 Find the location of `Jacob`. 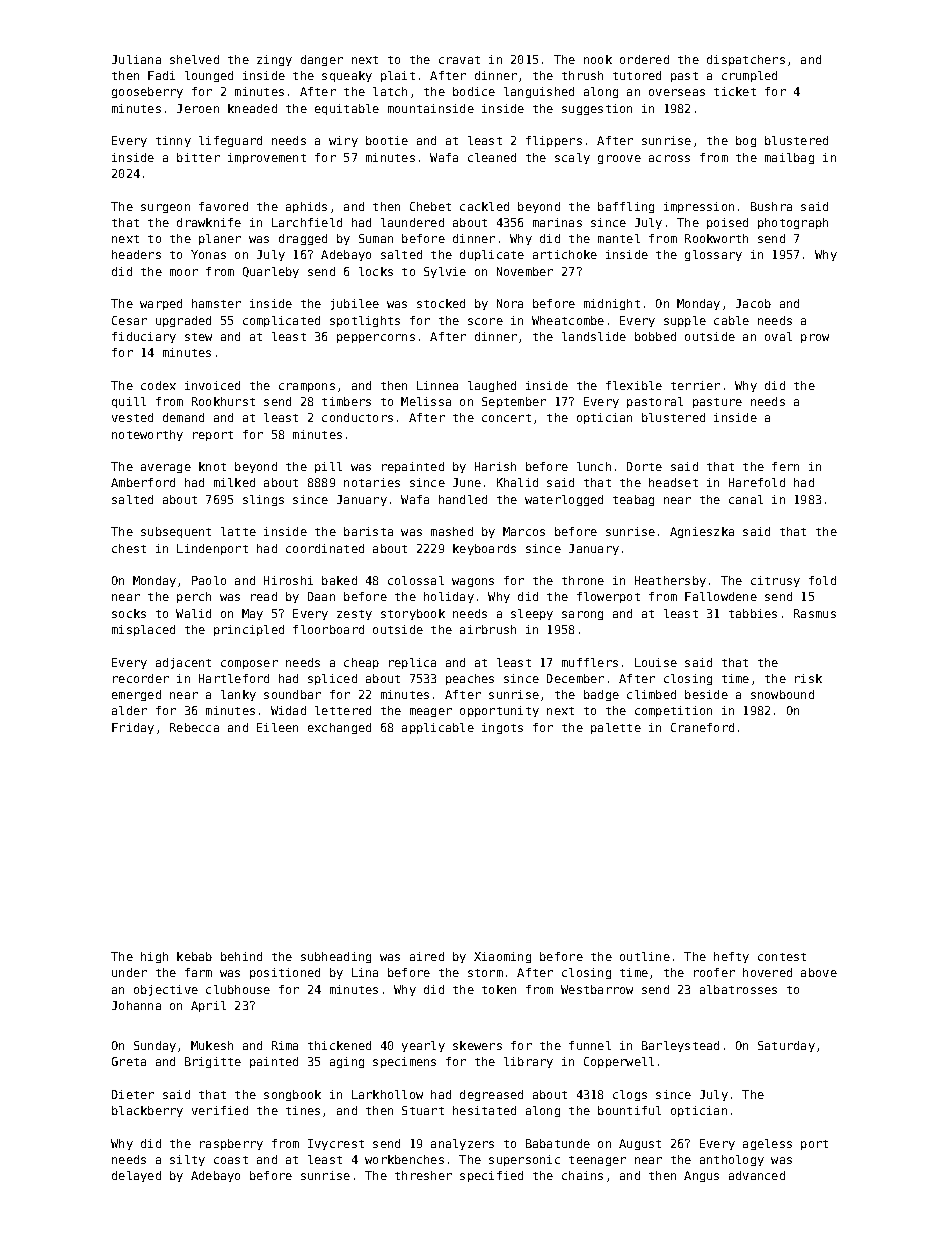

Jacob is located at coordinates (753, 303).
